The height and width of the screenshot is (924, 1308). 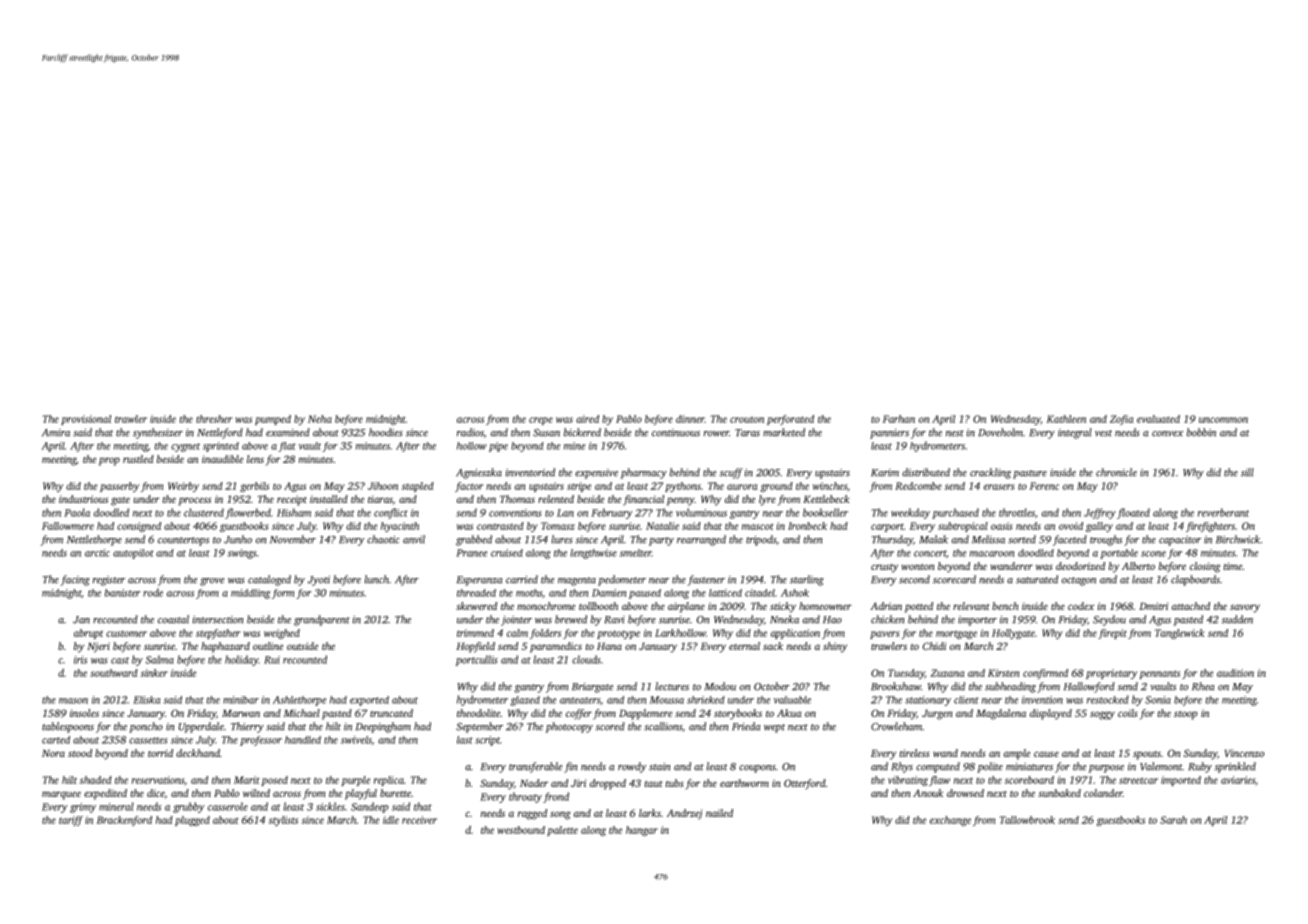 What do you see at coordinates (133, 554) in the screenshot?
I see `autopilot` at bounding box center [133, 554].
